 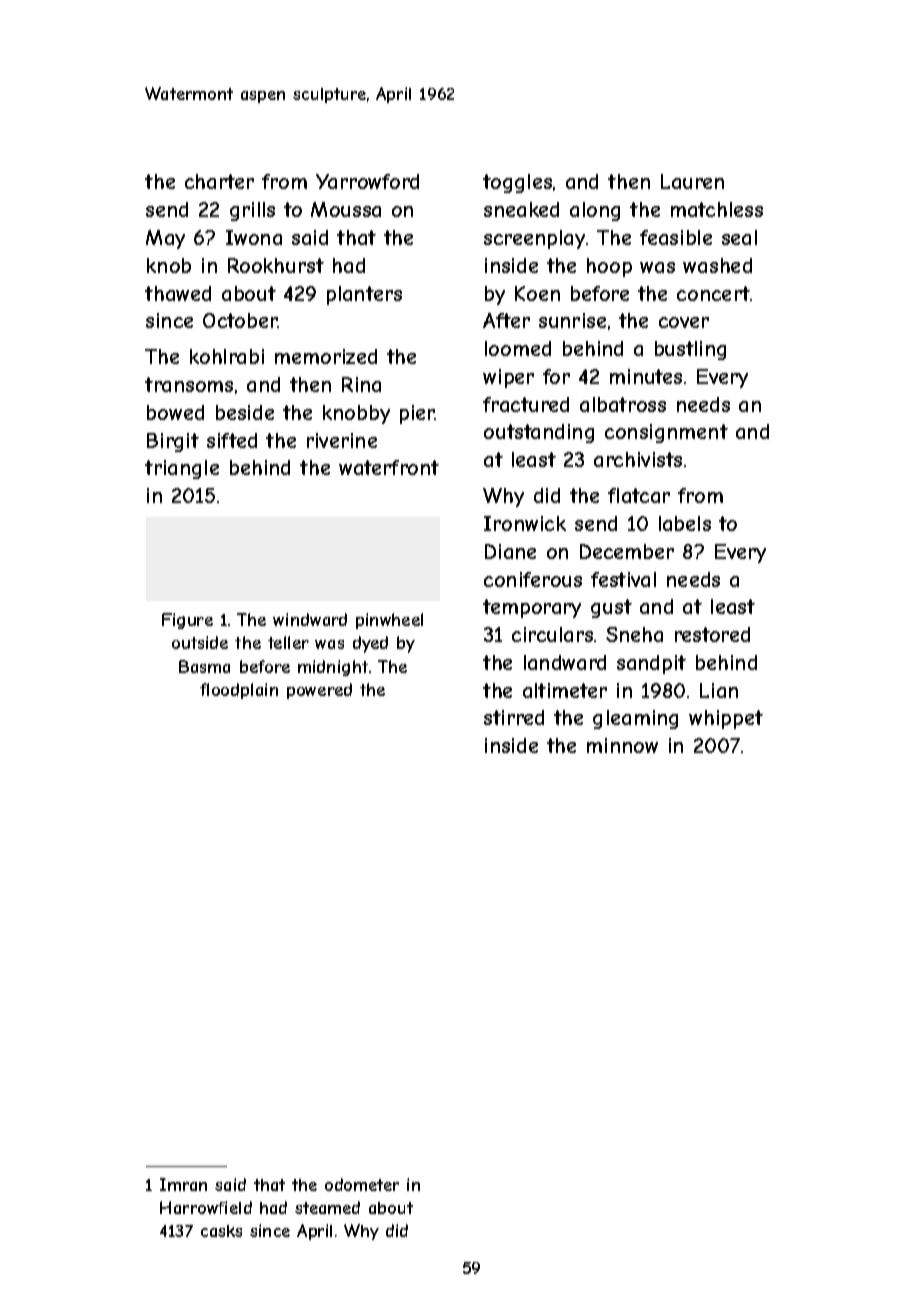 I want to click on stirred, so click(x=514, y=717).
